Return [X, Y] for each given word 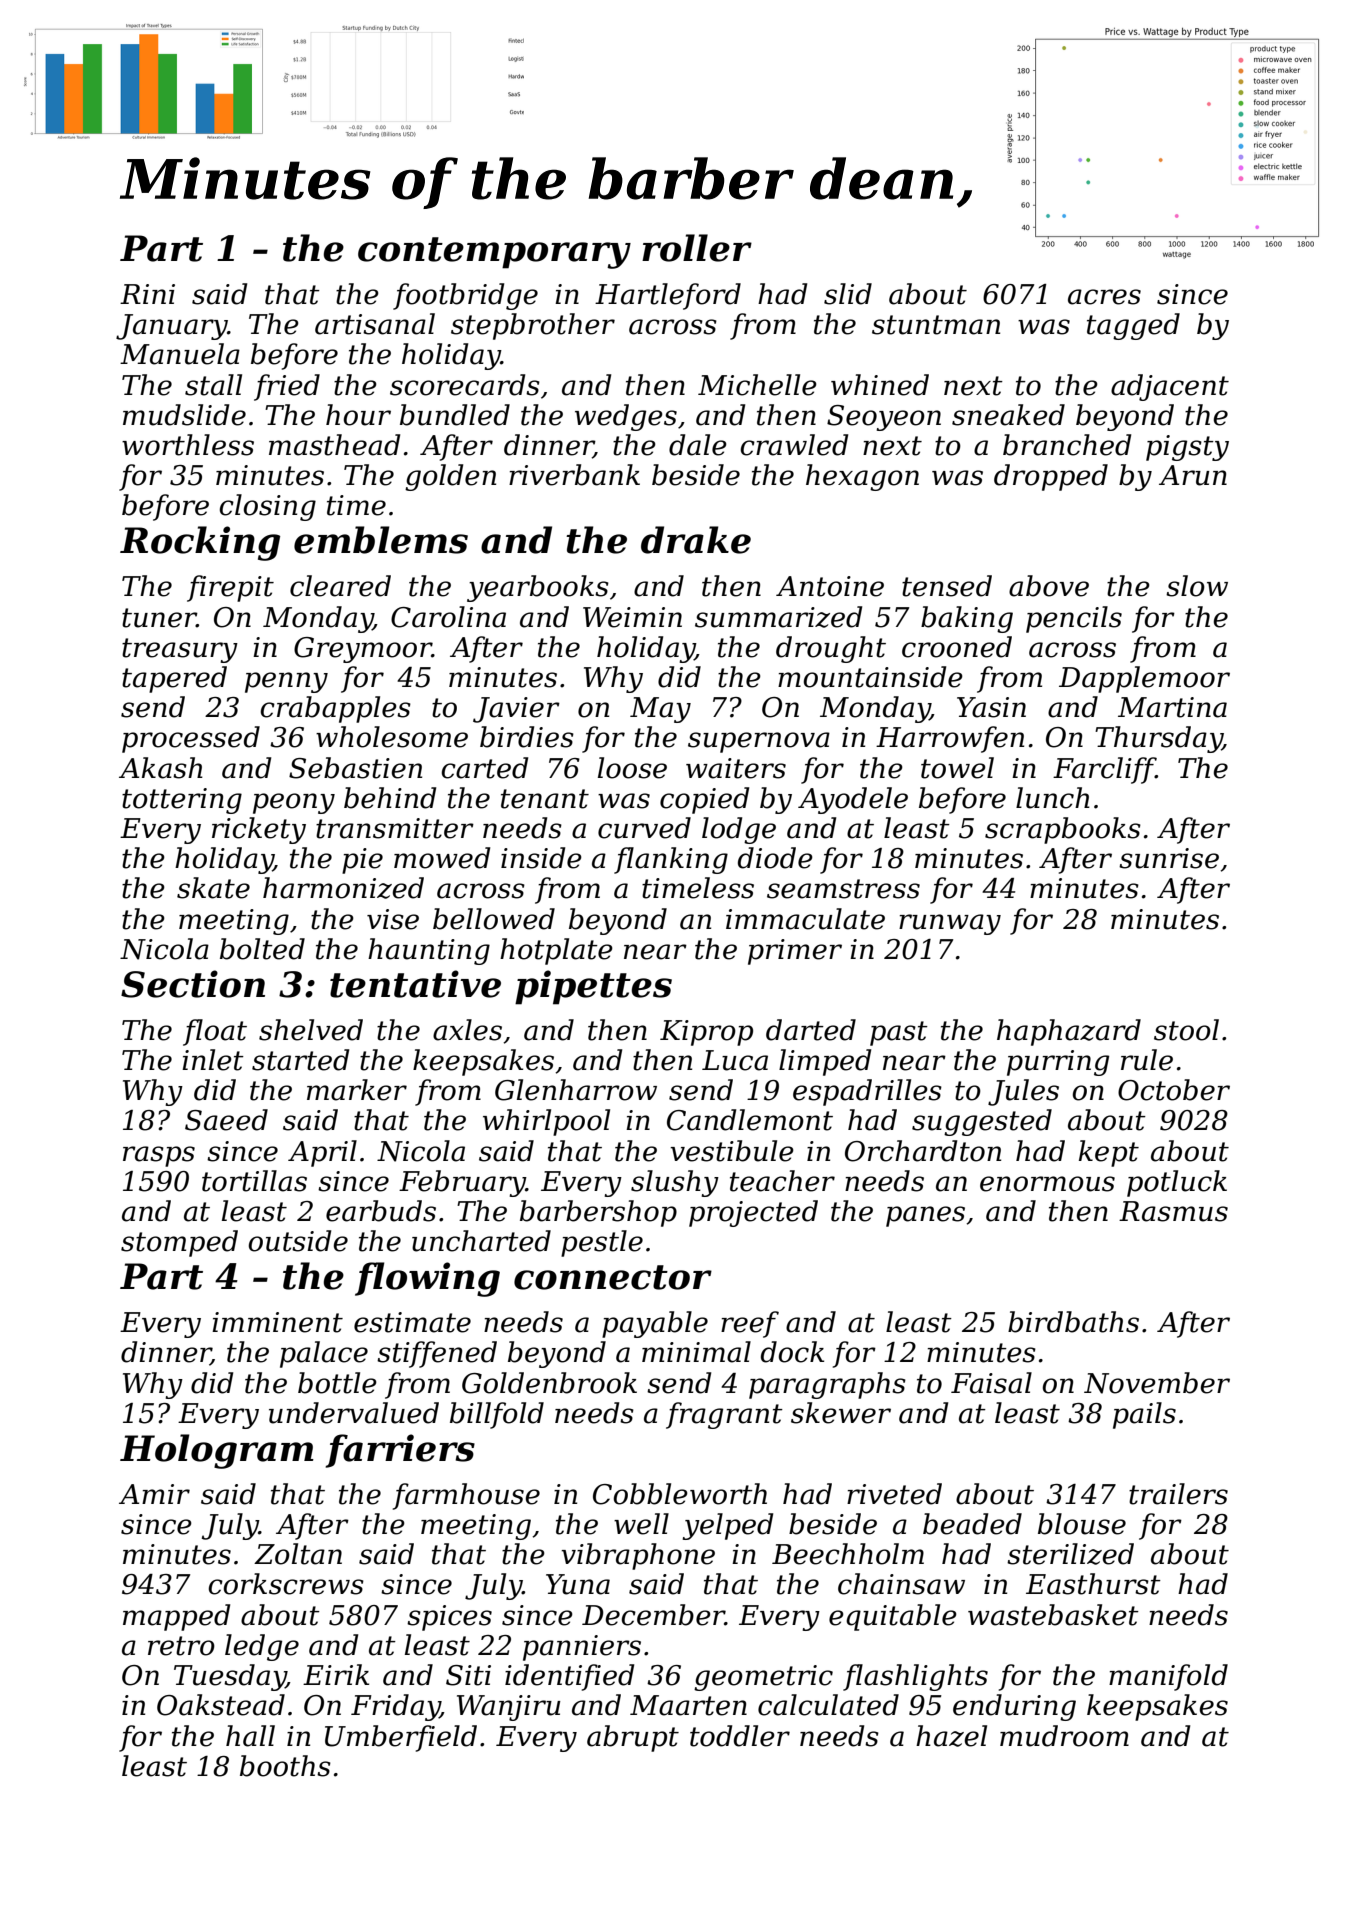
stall [213, 385]
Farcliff [1104, 770]
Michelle [757, 385]
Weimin [632, 617]
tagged [1133, 326]
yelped [727, 1526]
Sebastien [355, 768]
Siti [468, 1675]
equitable [893, 1617]
